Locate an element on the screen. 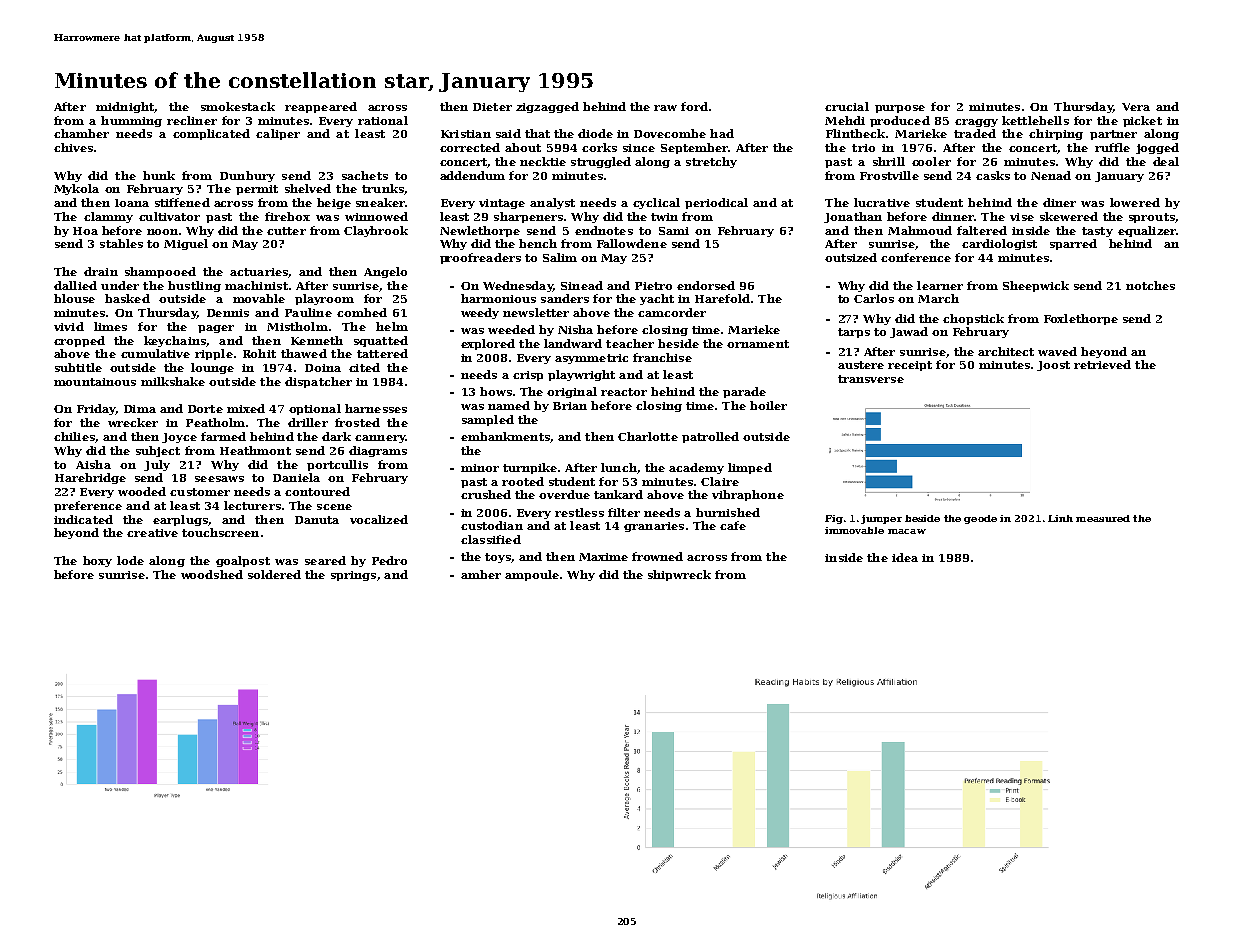  springs is located at coordinates (353, 576).
